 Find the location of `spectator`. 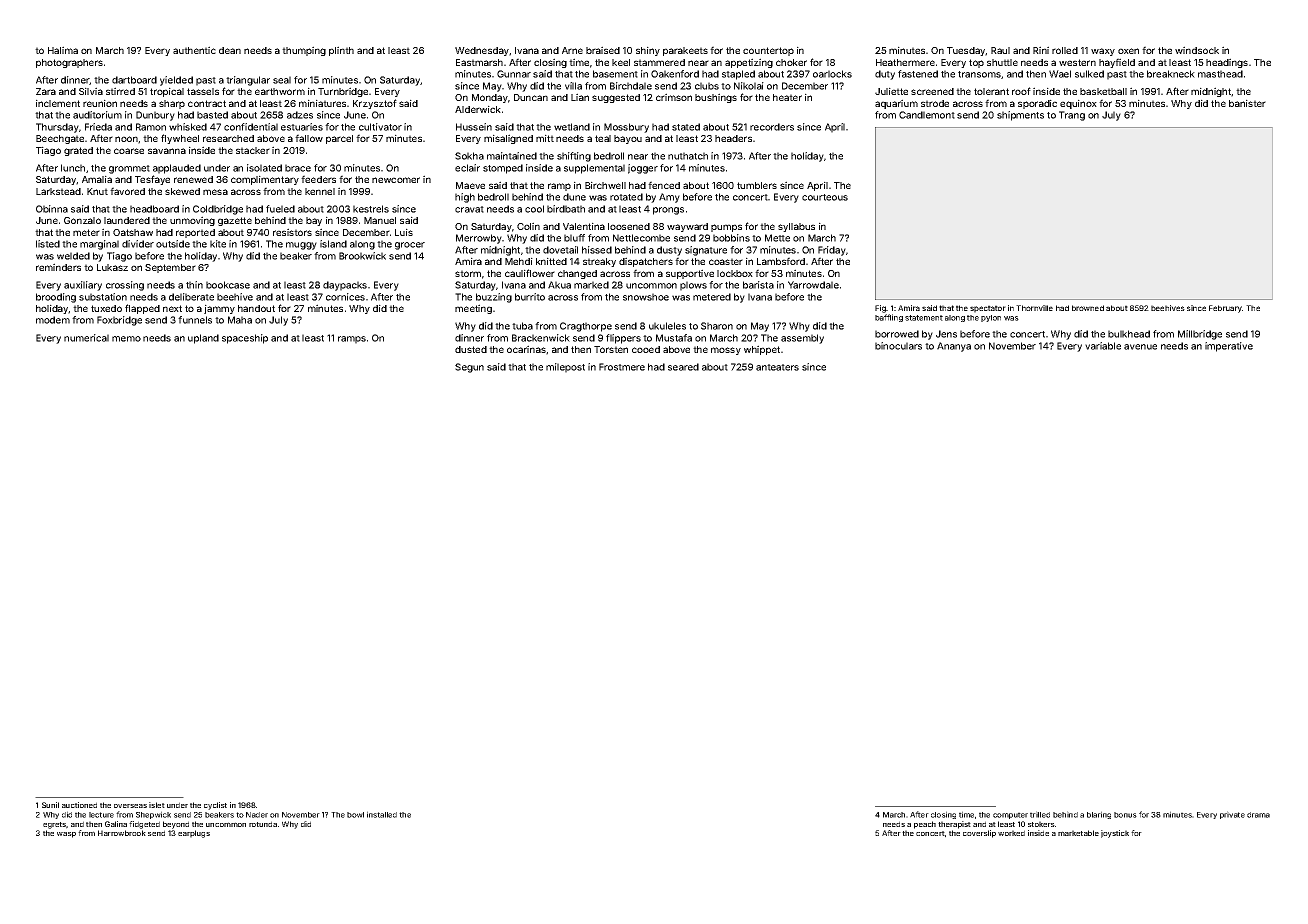

spectator is located at coordinates (988, 309).
